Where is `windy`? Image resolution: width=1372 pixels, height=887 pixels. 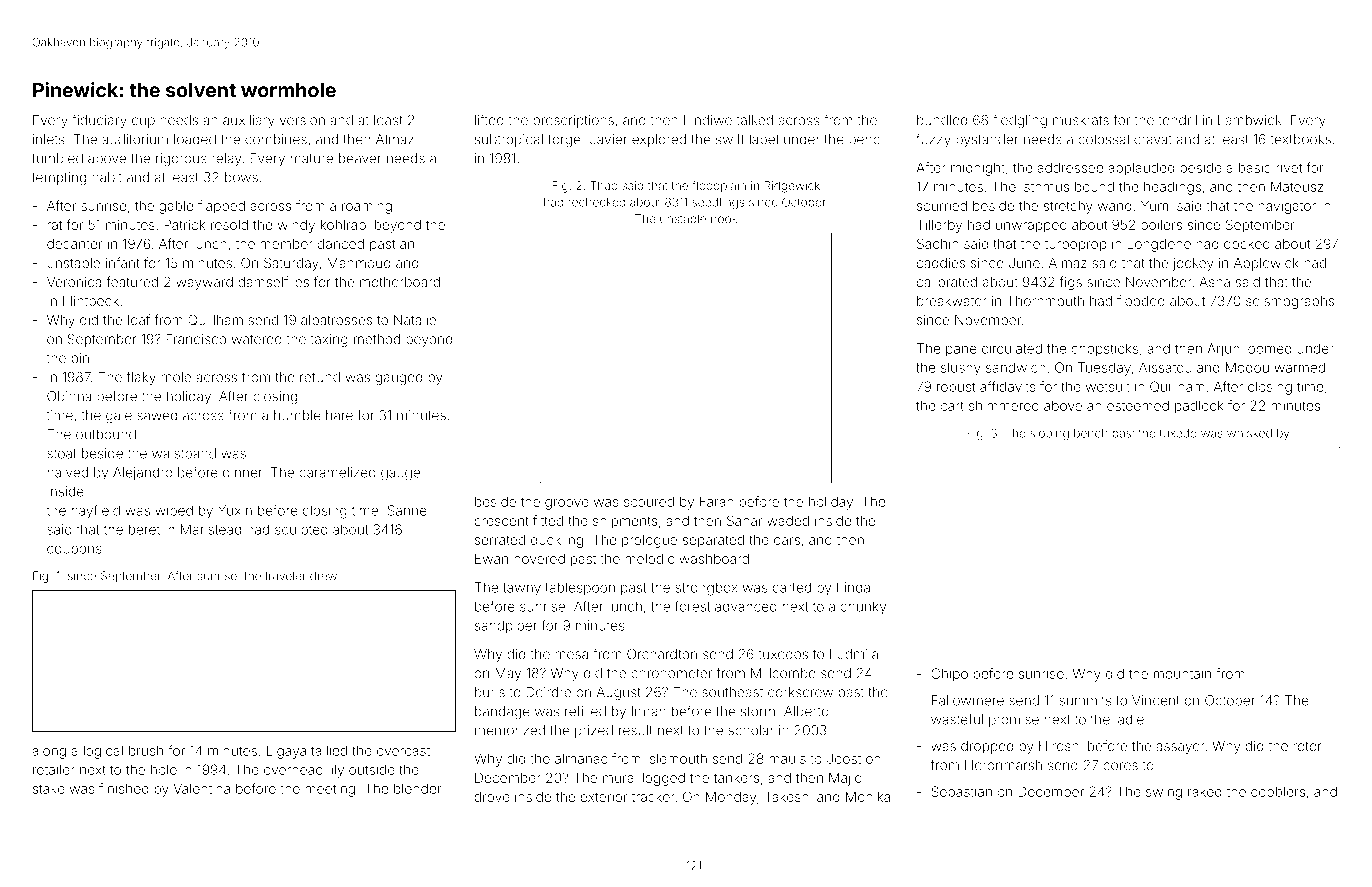
windy is located at coordinates (296, 226).
